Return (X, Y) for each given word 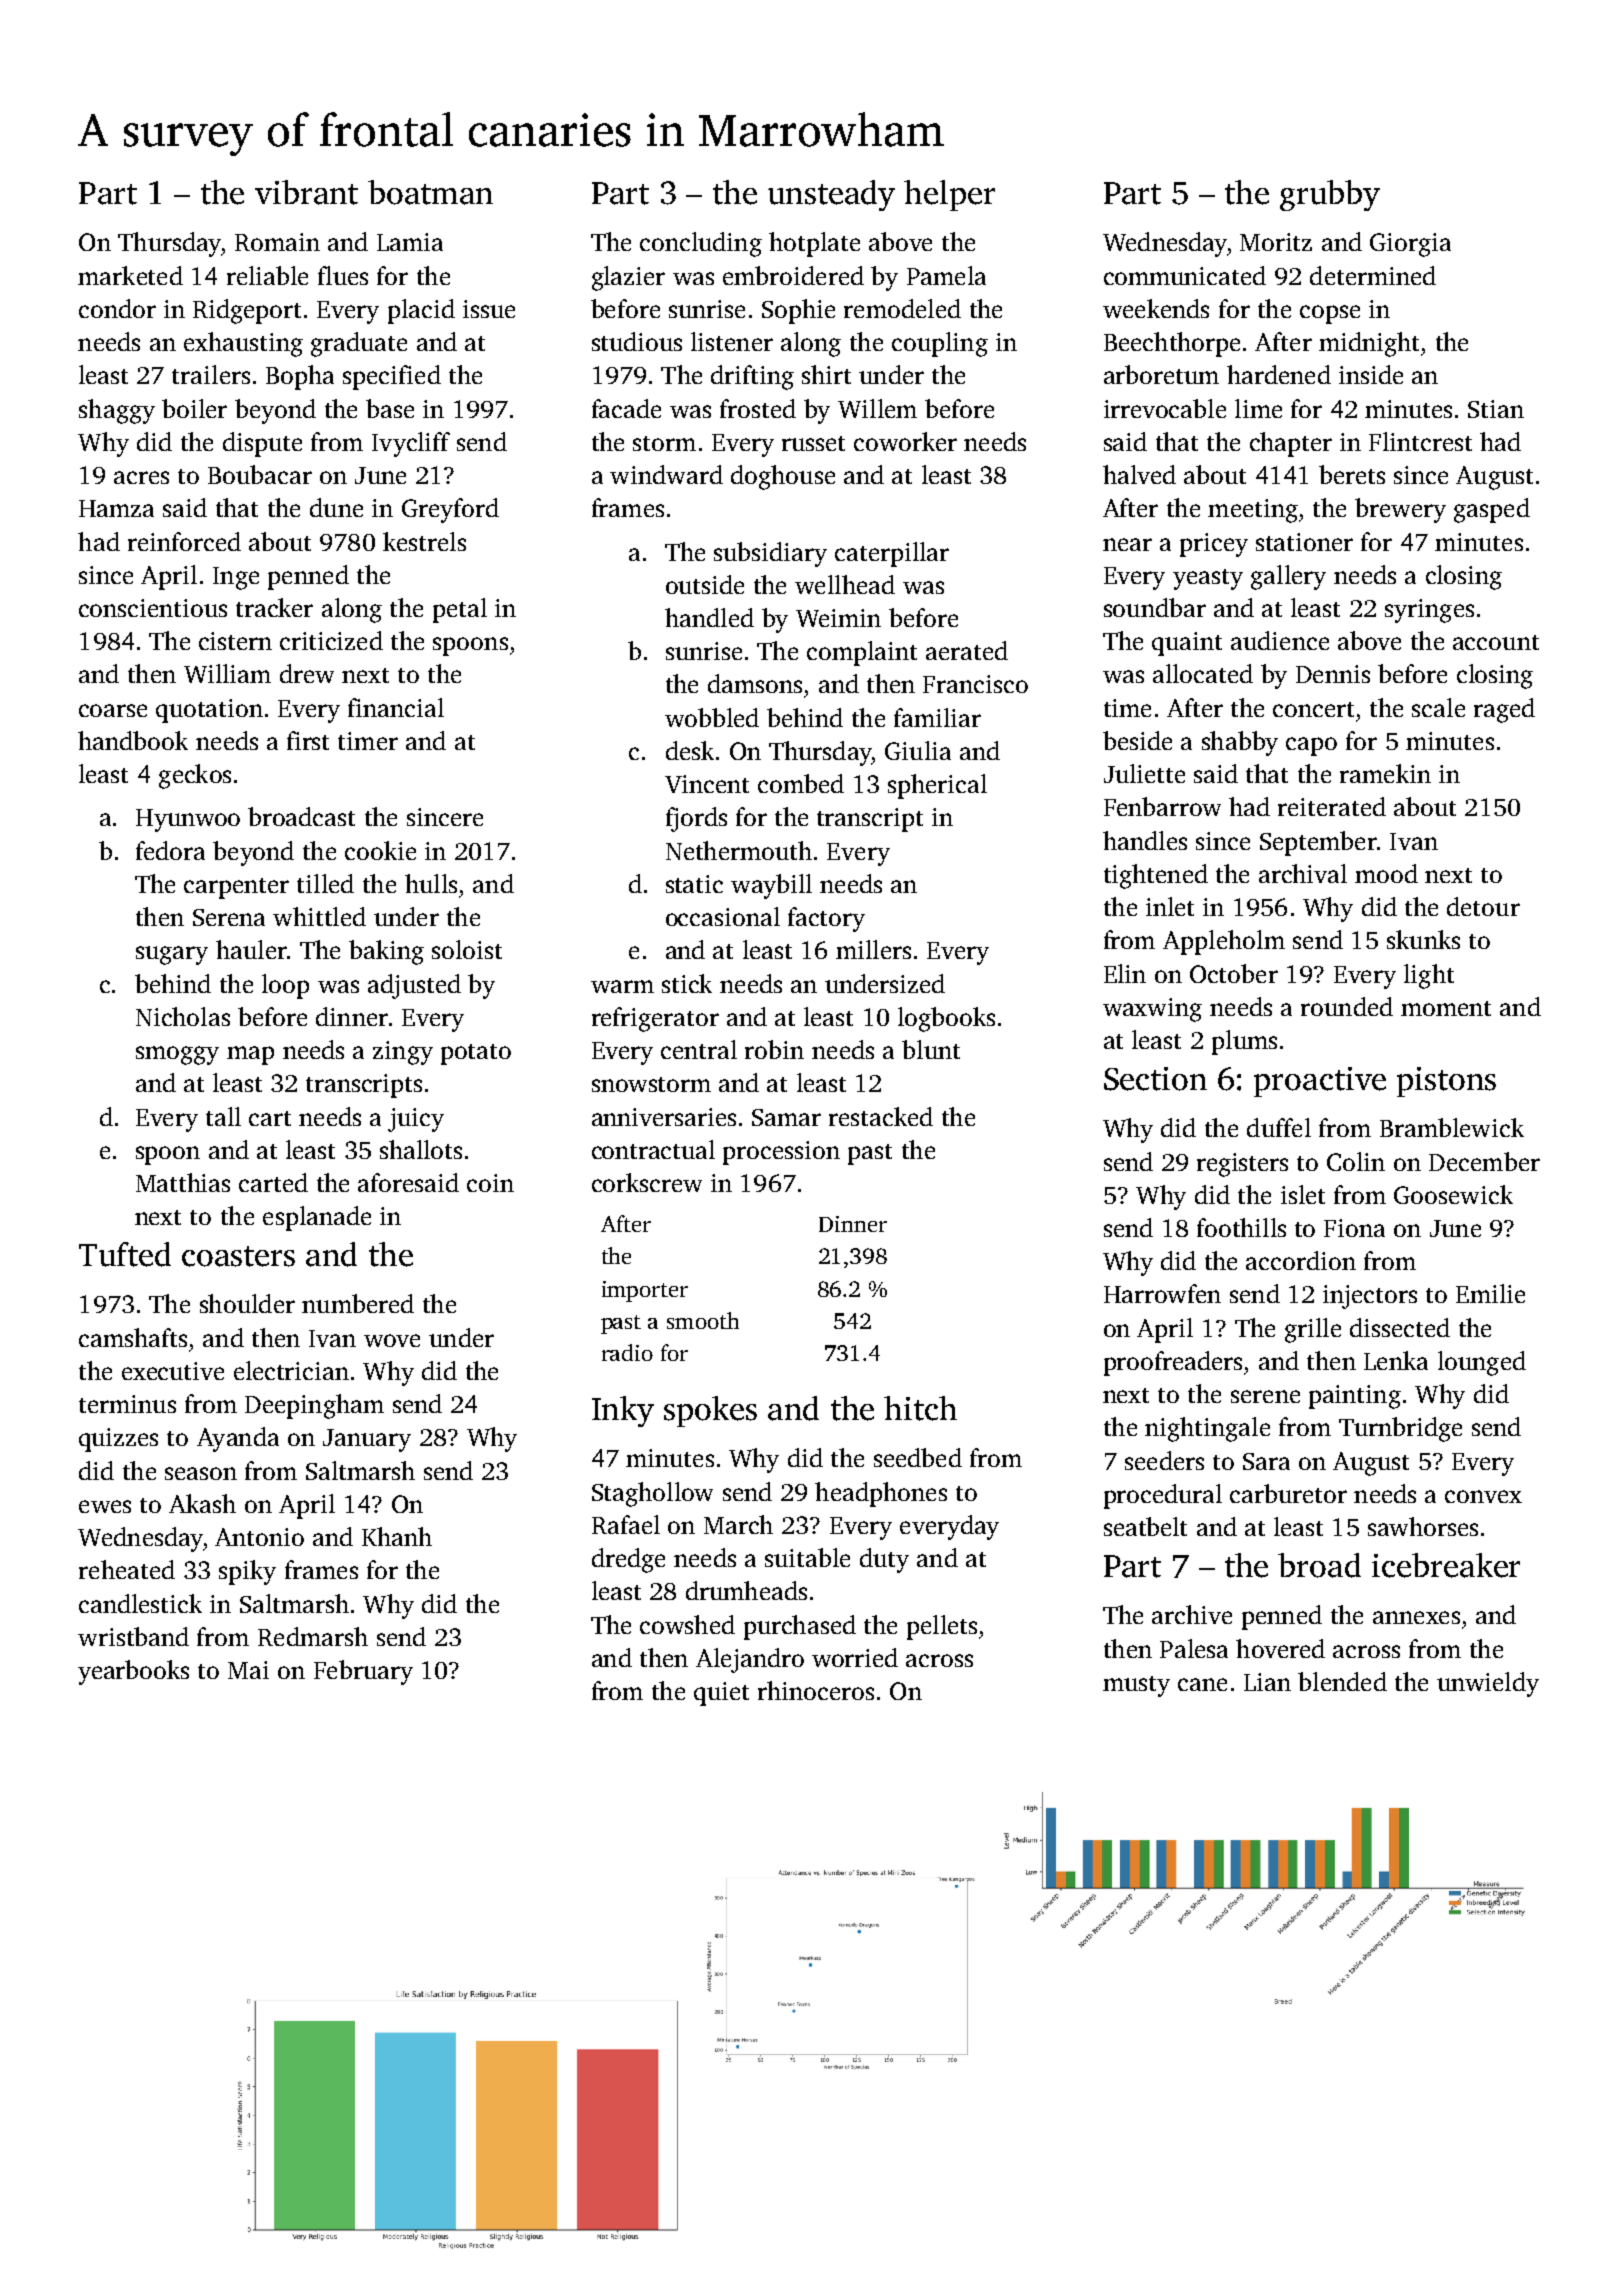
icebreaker (1446, 1565)
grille (1313, 1330)
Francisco (975, 684)
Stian (1496, 409)
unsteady (831, 195)
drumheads (746, 1590)
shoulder (247, 1303)
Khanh (397, 1536)
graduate (359, 344)
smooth (703, 1320)
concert (1313, 709)
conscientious (153, 608)
